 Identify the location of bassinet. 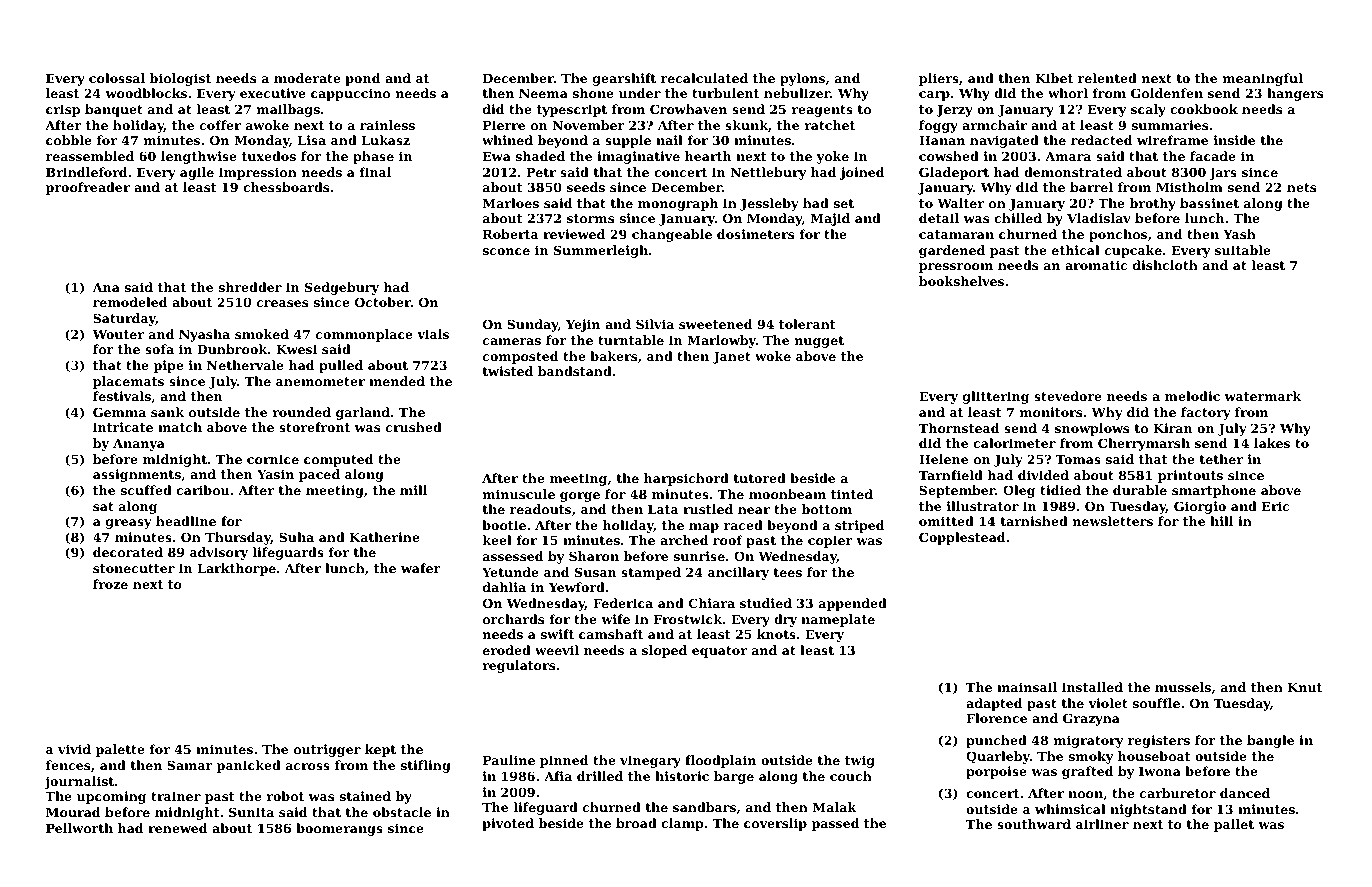
(1209, 203).
